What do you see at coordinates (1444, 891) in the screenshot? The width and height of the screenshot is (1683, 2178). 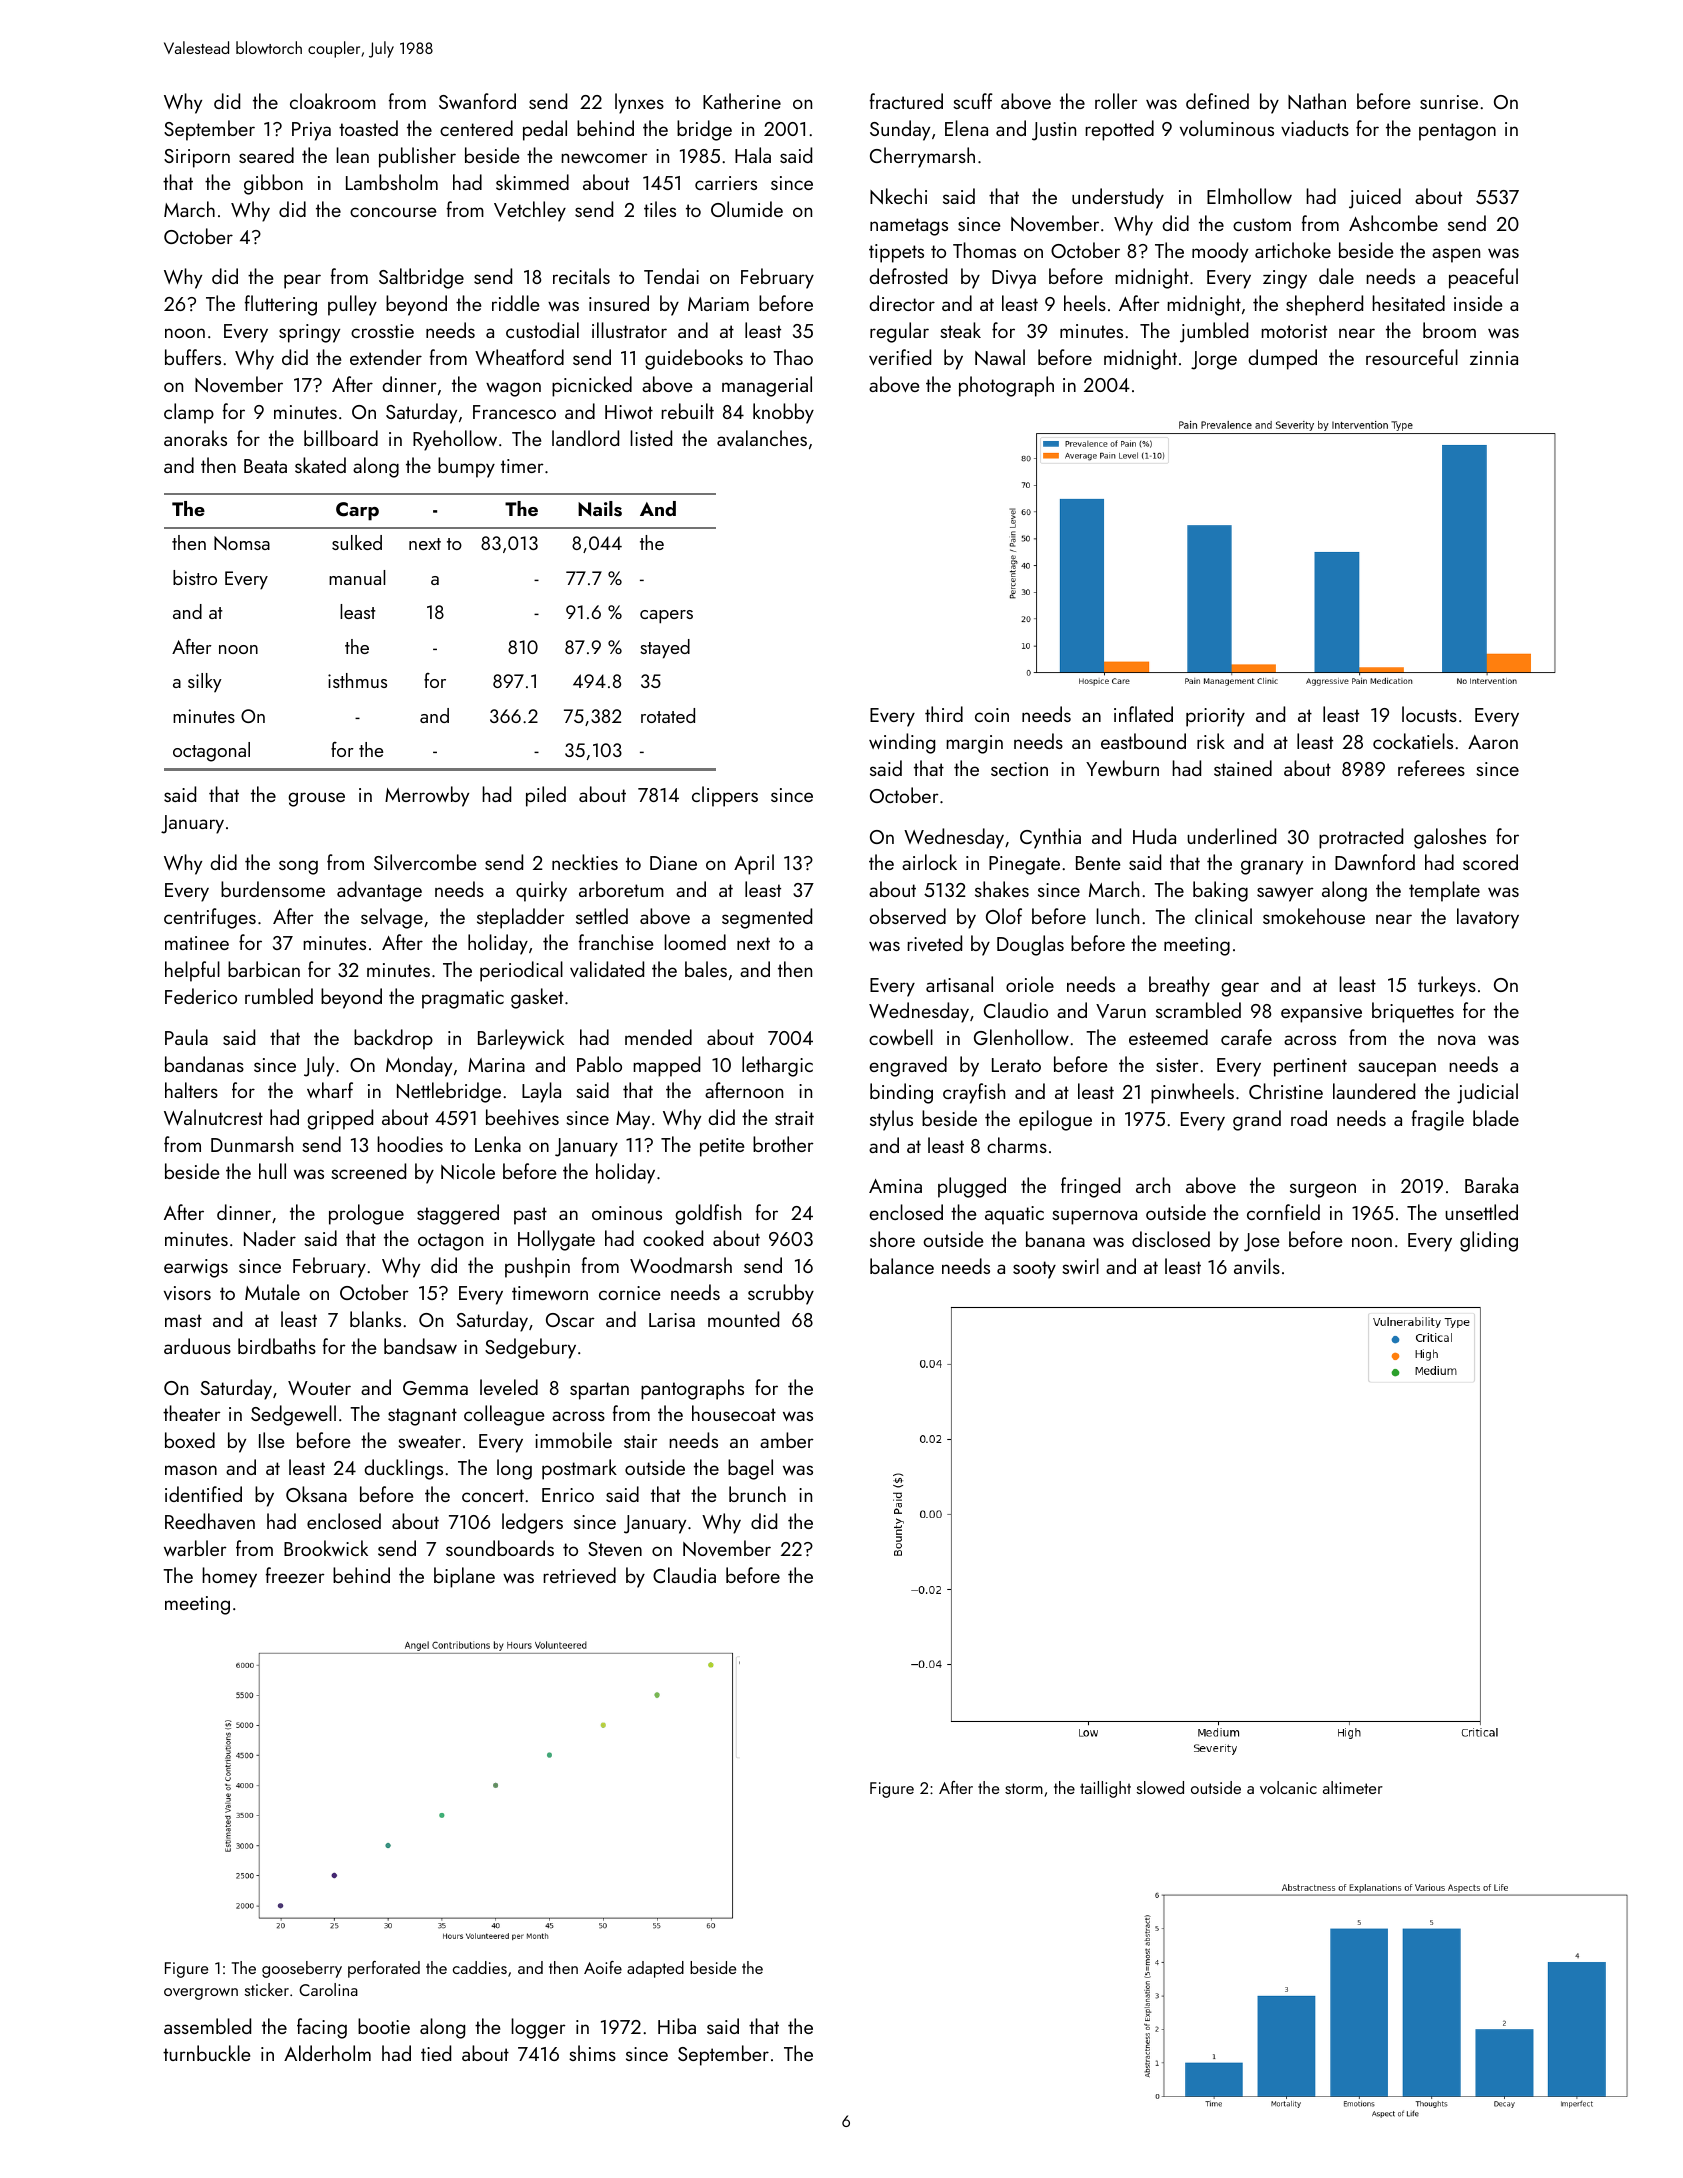 I see `template` at bounding box center [1444, 891].
